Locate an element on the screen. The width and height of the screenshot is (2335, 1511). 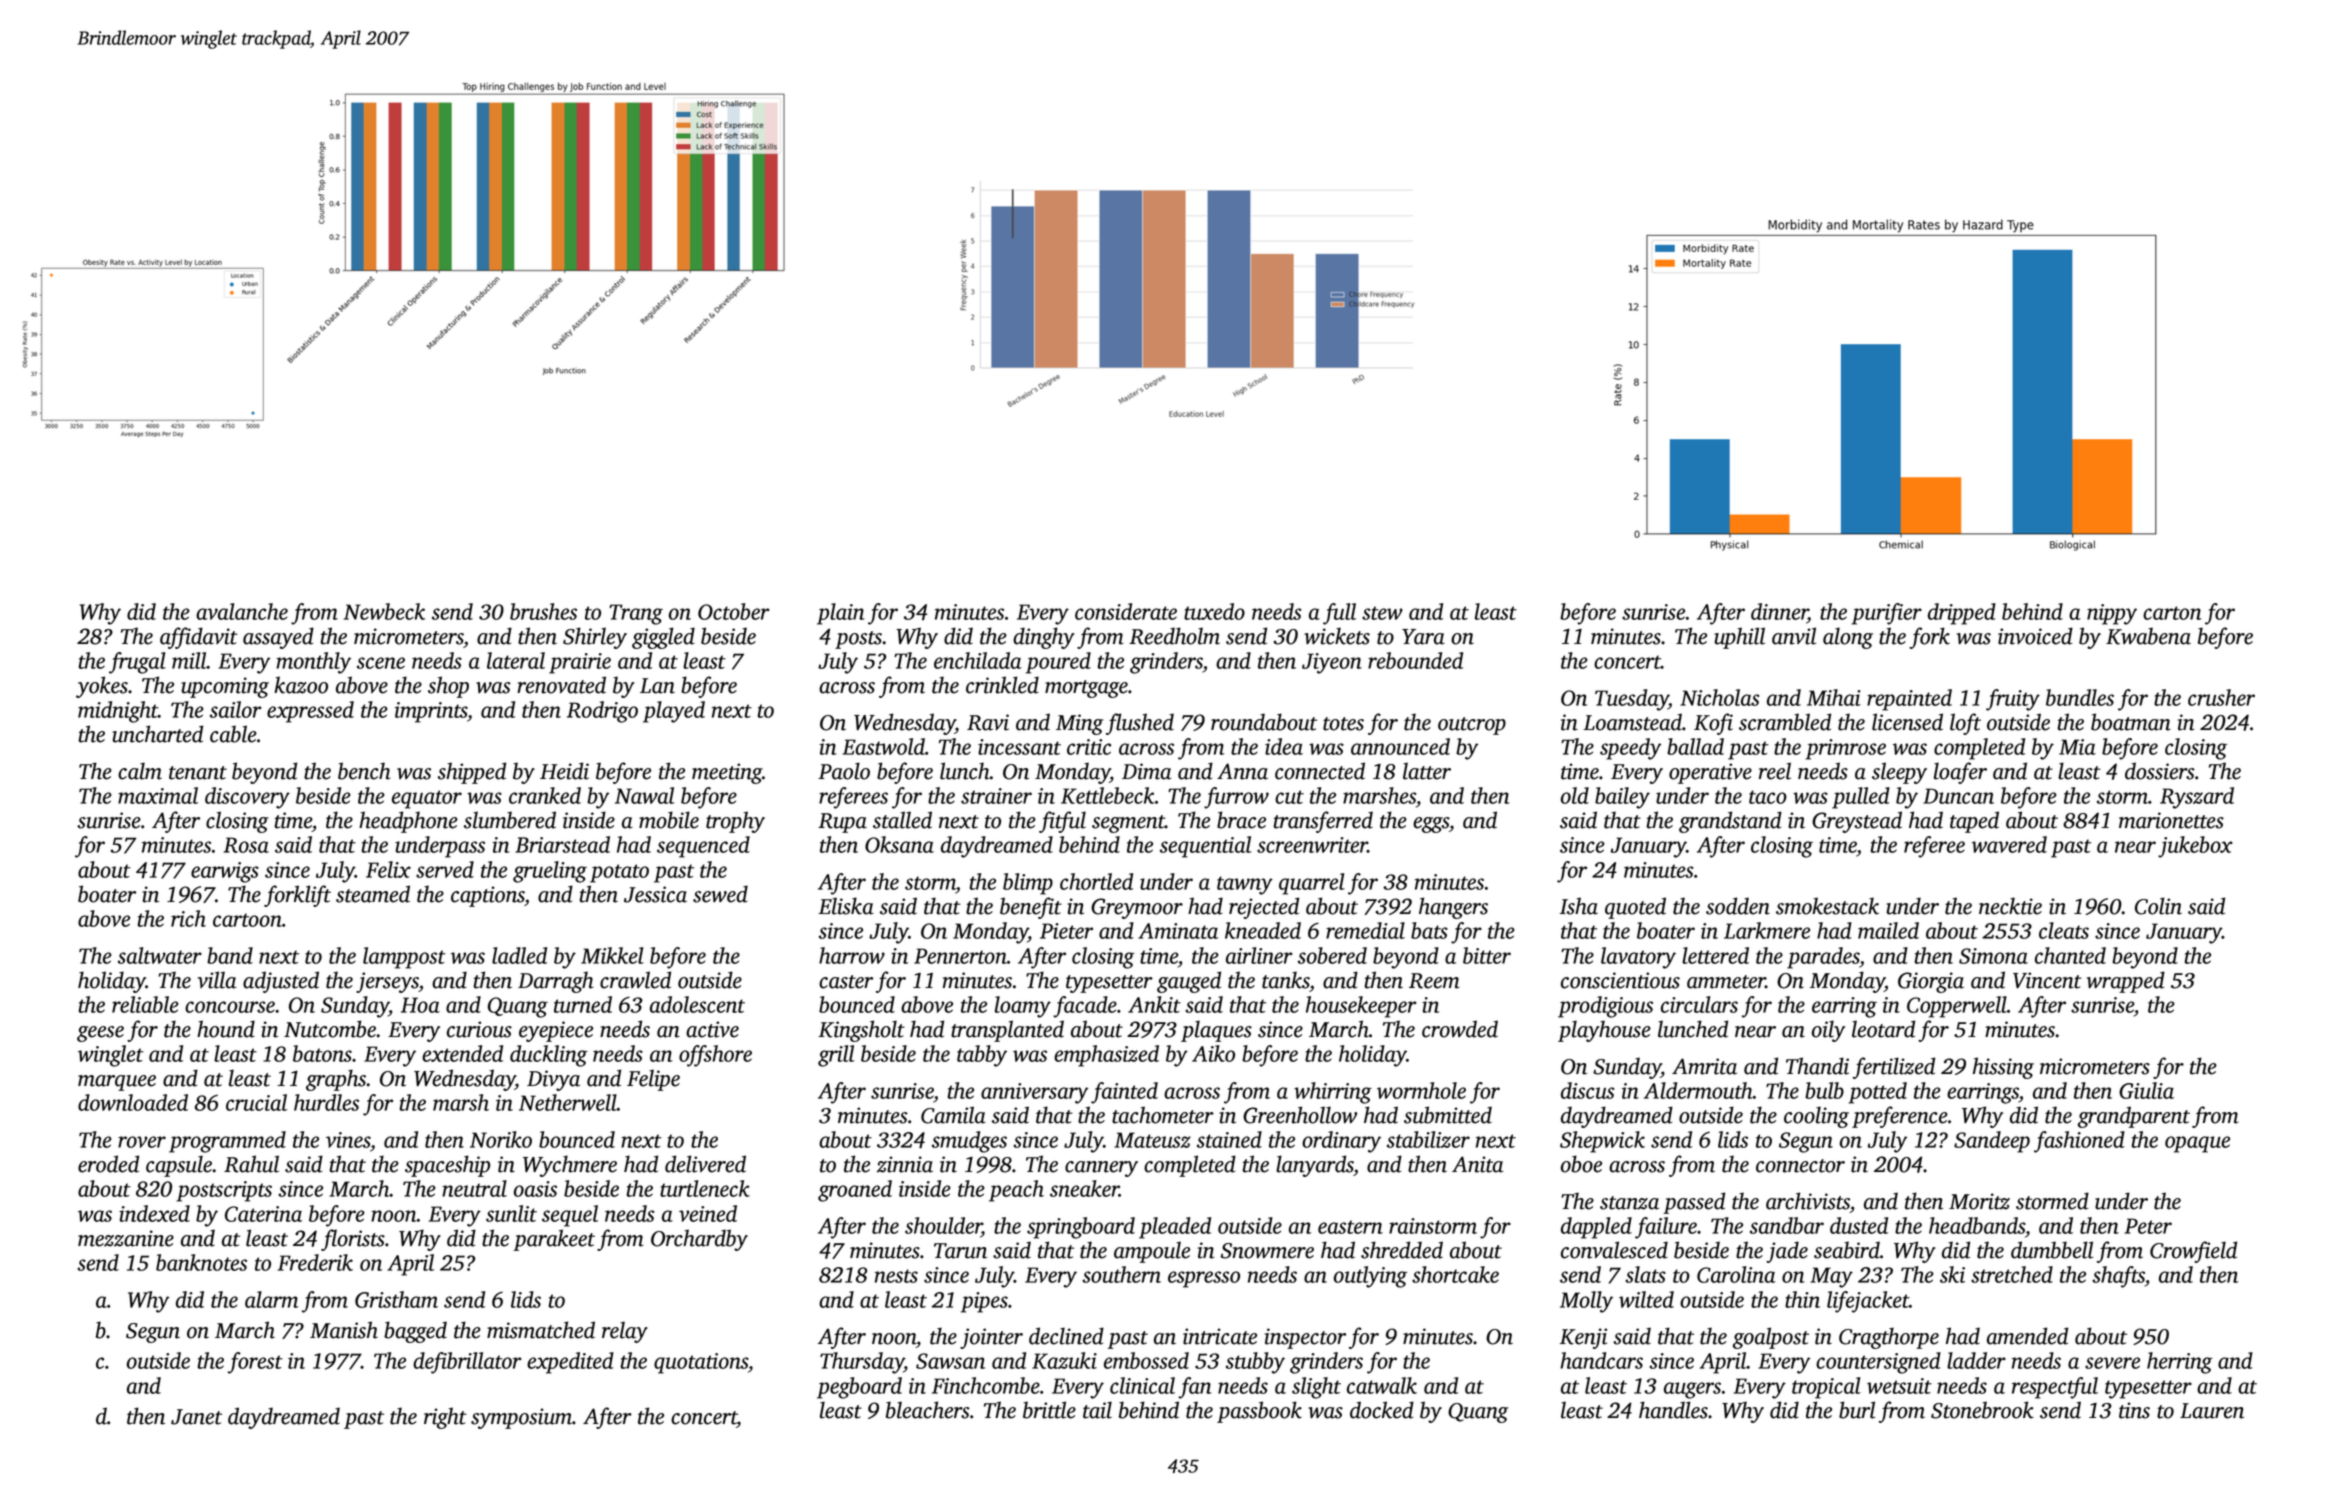
Gristham is located at coordinates (396, 1299).
